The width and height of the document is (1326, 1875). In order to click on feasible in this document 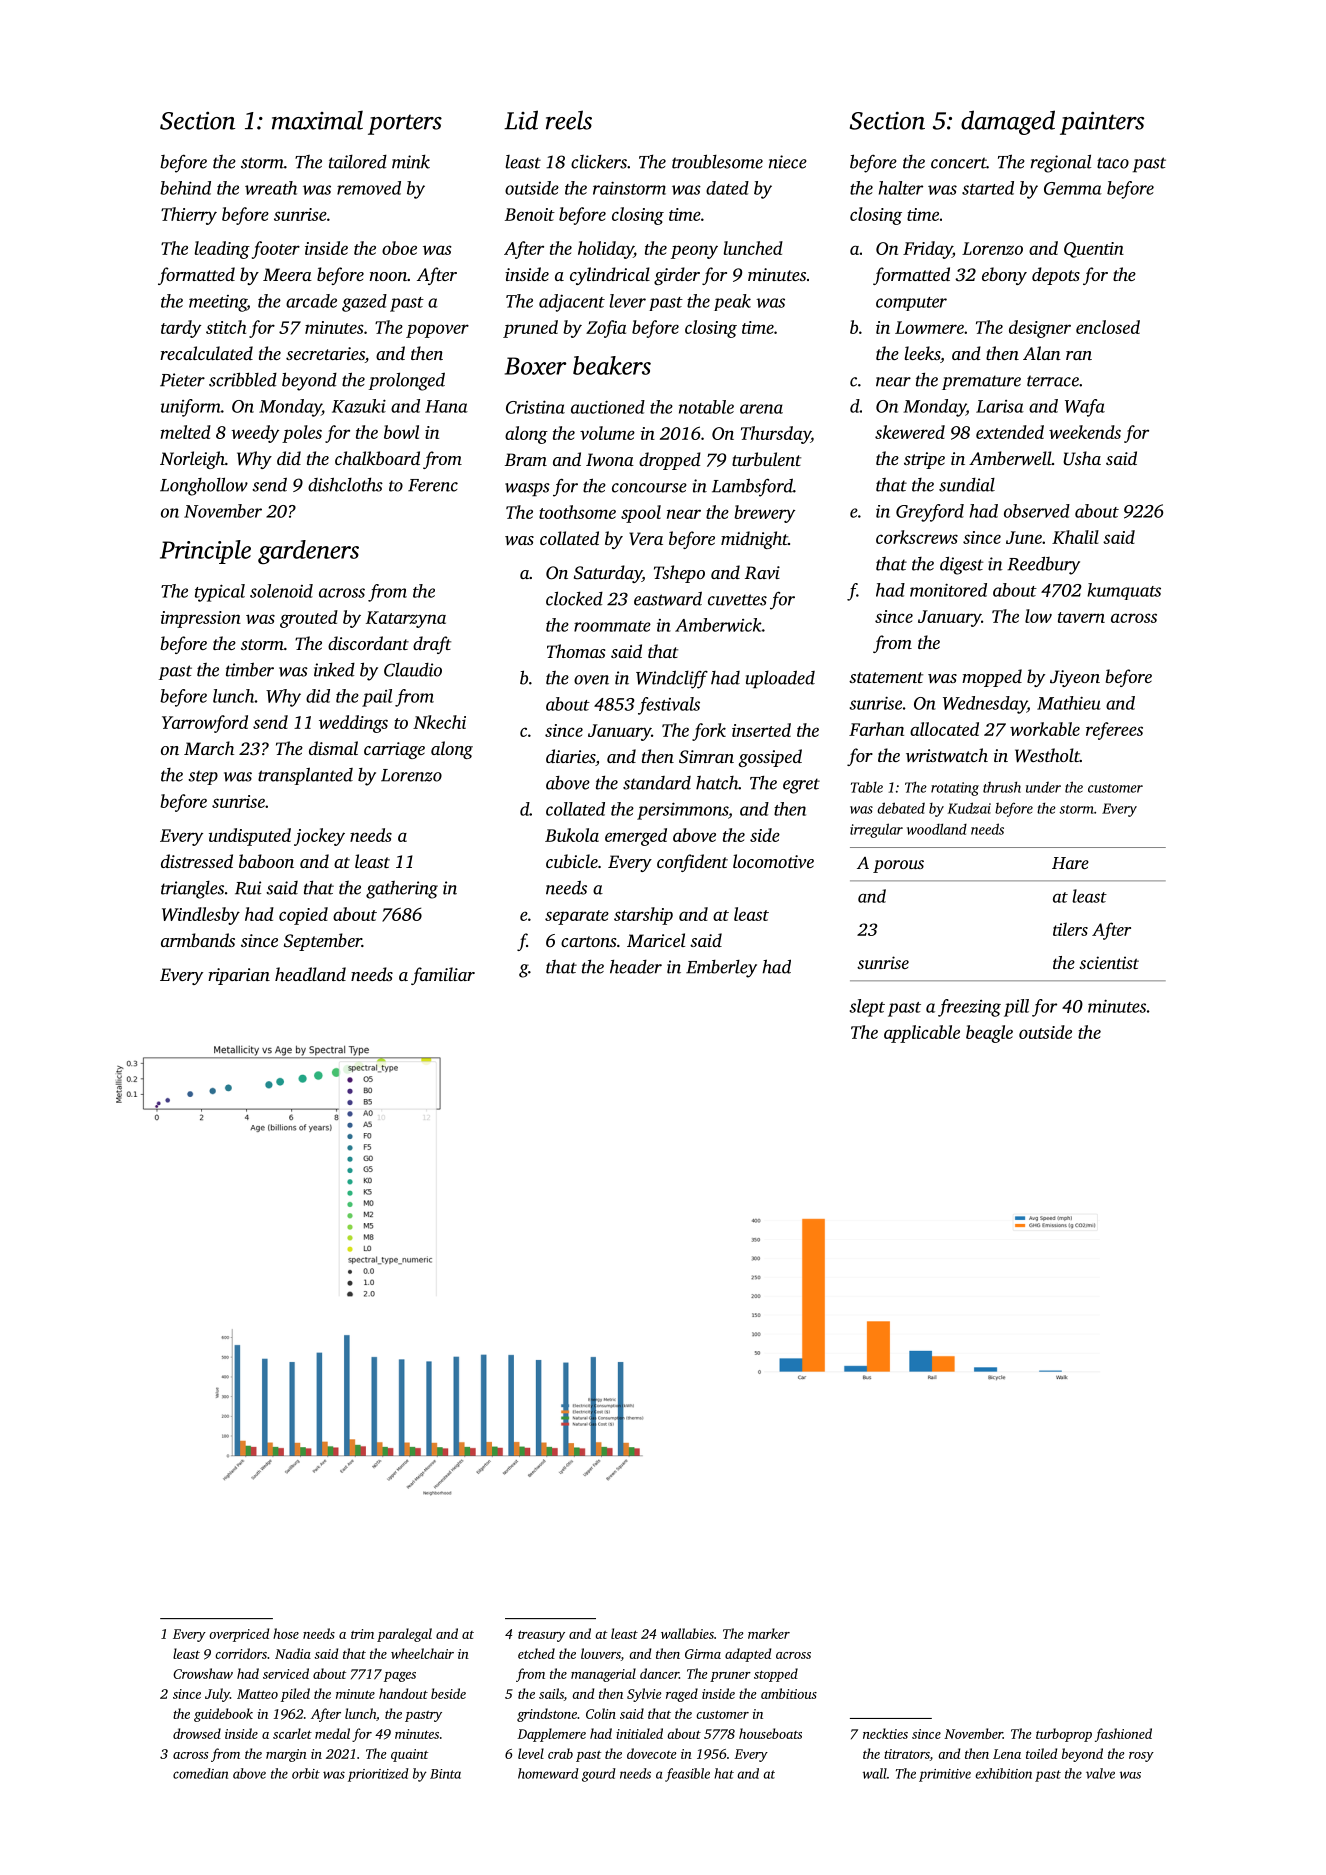, I will do `click(687, 1775)`.
